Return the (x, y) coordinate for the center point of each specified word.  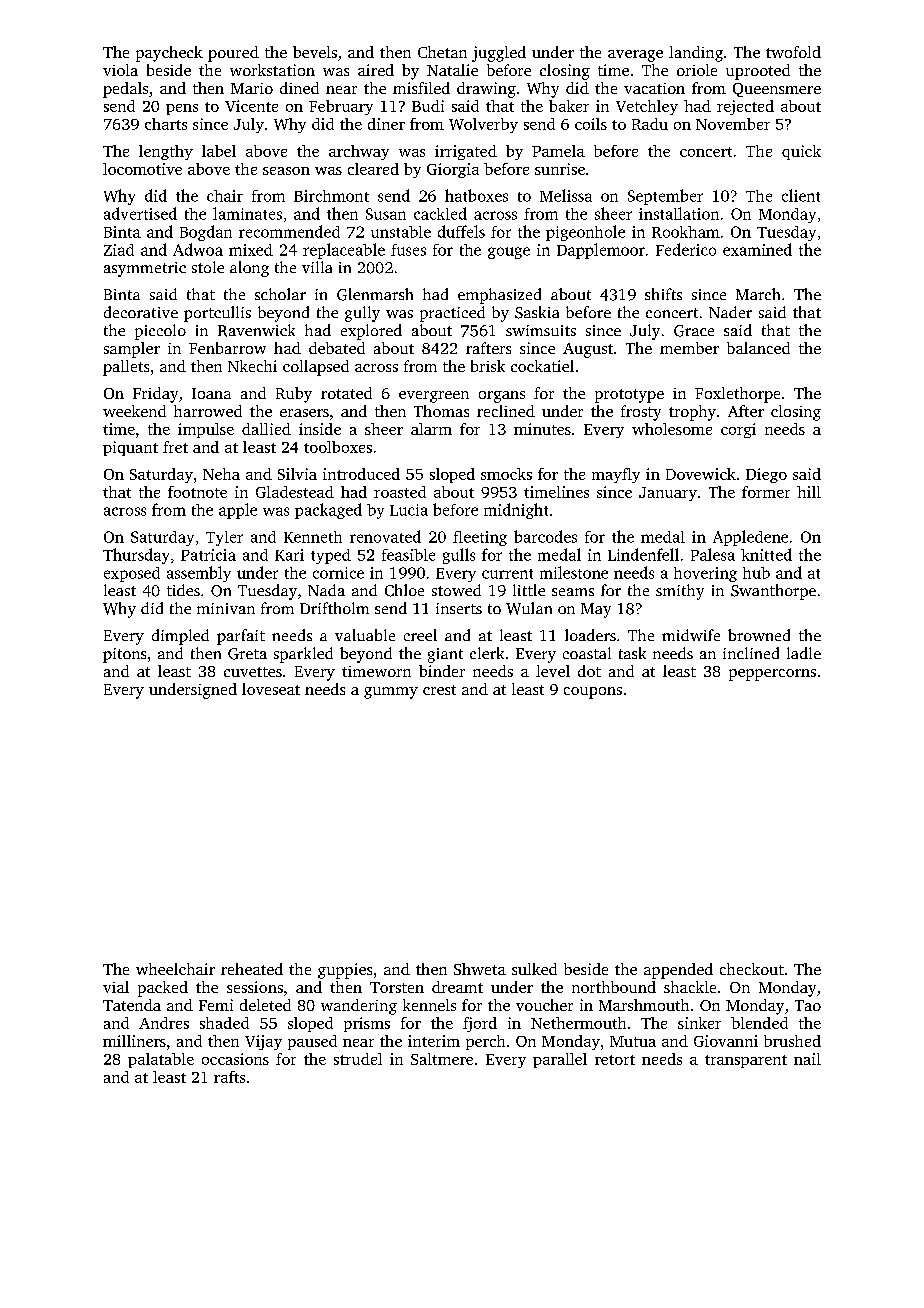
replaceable (344, 251)
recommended (289, 231)
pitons (124, 655)
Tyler (224, 538)
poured (233, 54)
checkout (752, 969)
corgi (738, 430)
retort (615, 1060)
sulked (534, 969)
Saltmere (442, 1059)
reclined (506, 411)
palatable (161, 1060)
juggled (499, 54)
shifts (663, 294)
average (635, 56)
